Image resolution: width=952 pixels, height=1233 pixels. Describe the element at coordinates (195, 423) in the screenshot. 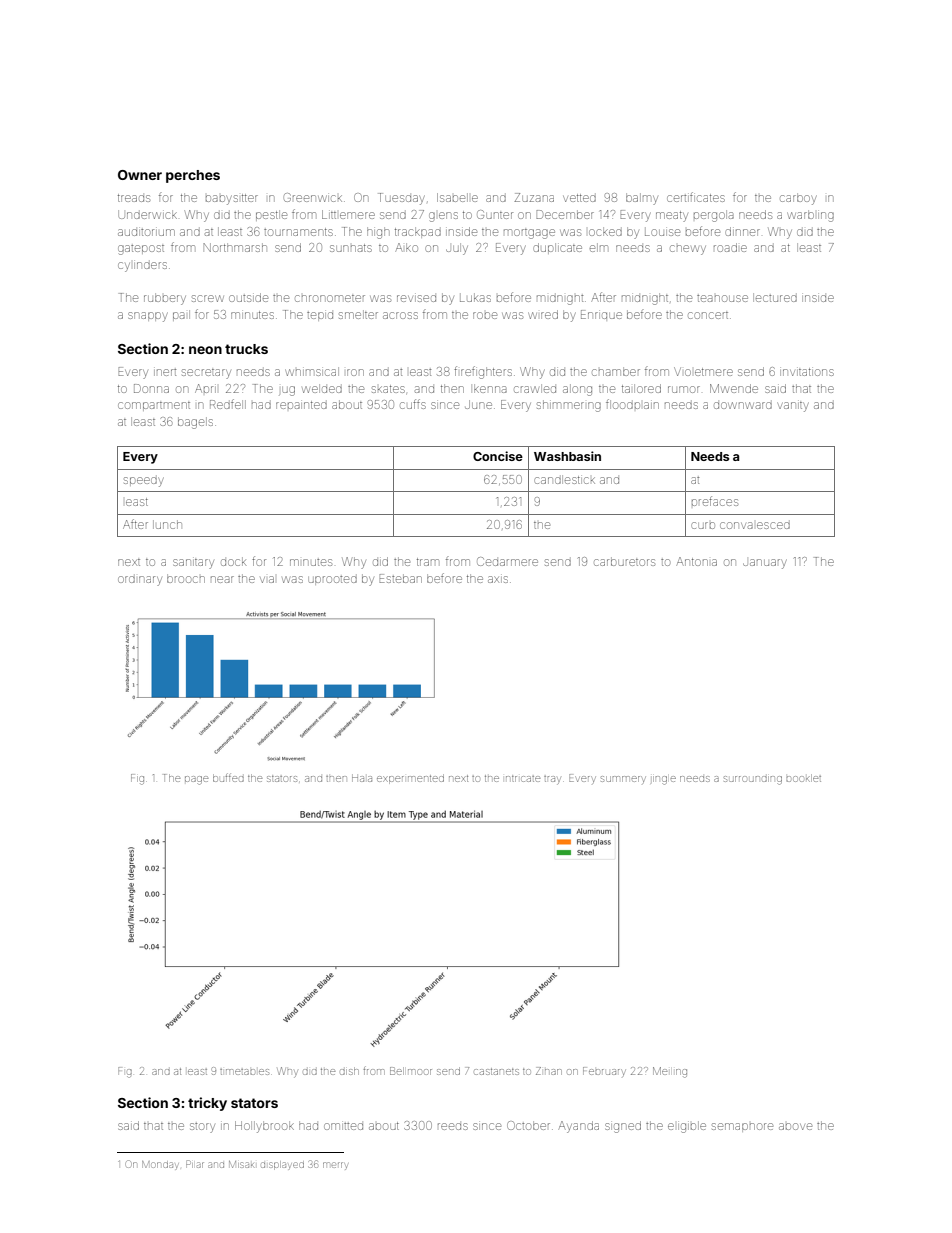

I see `bagels` at that location.
